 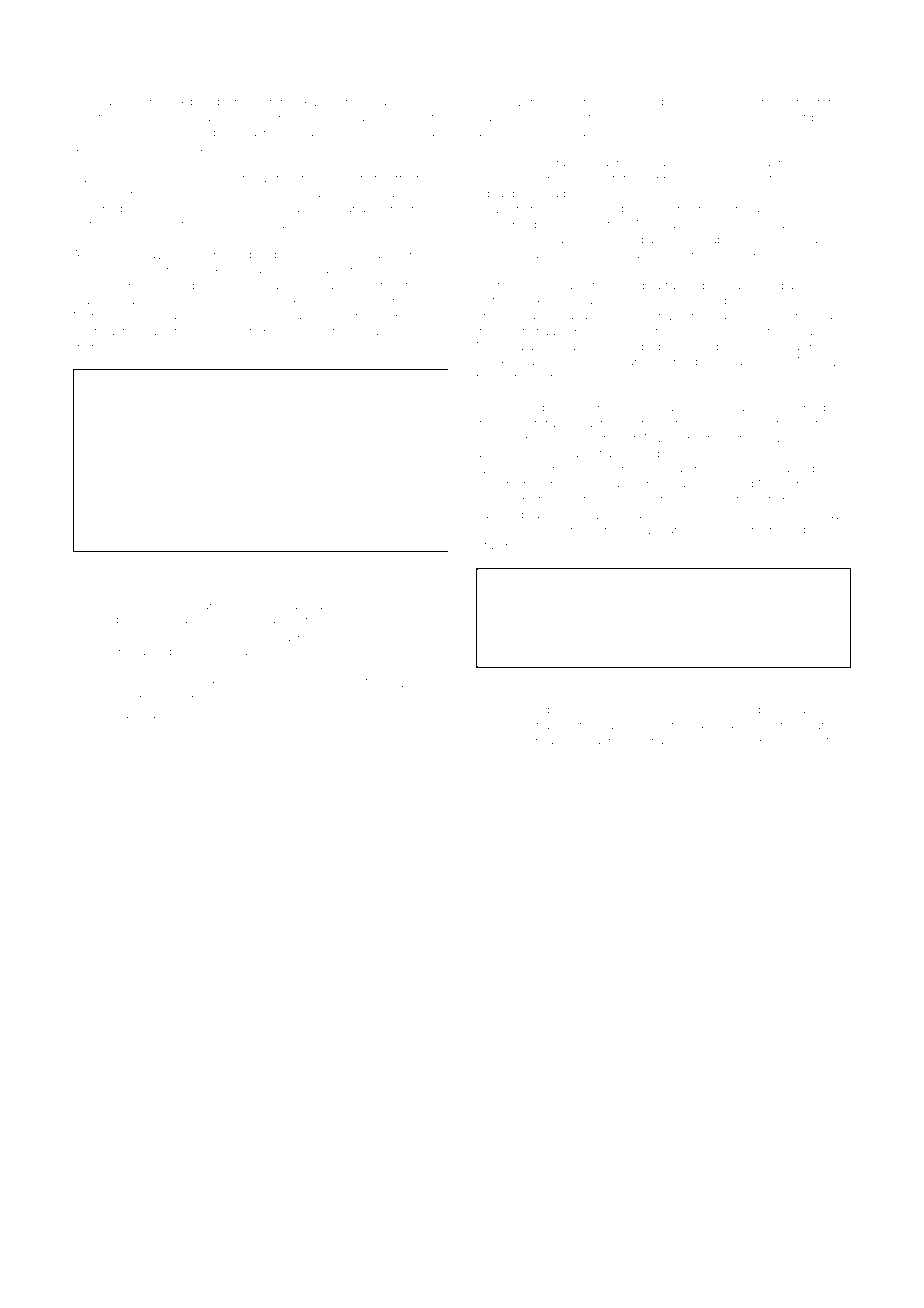 I want to click on flared, so click(x=509, y=499).
